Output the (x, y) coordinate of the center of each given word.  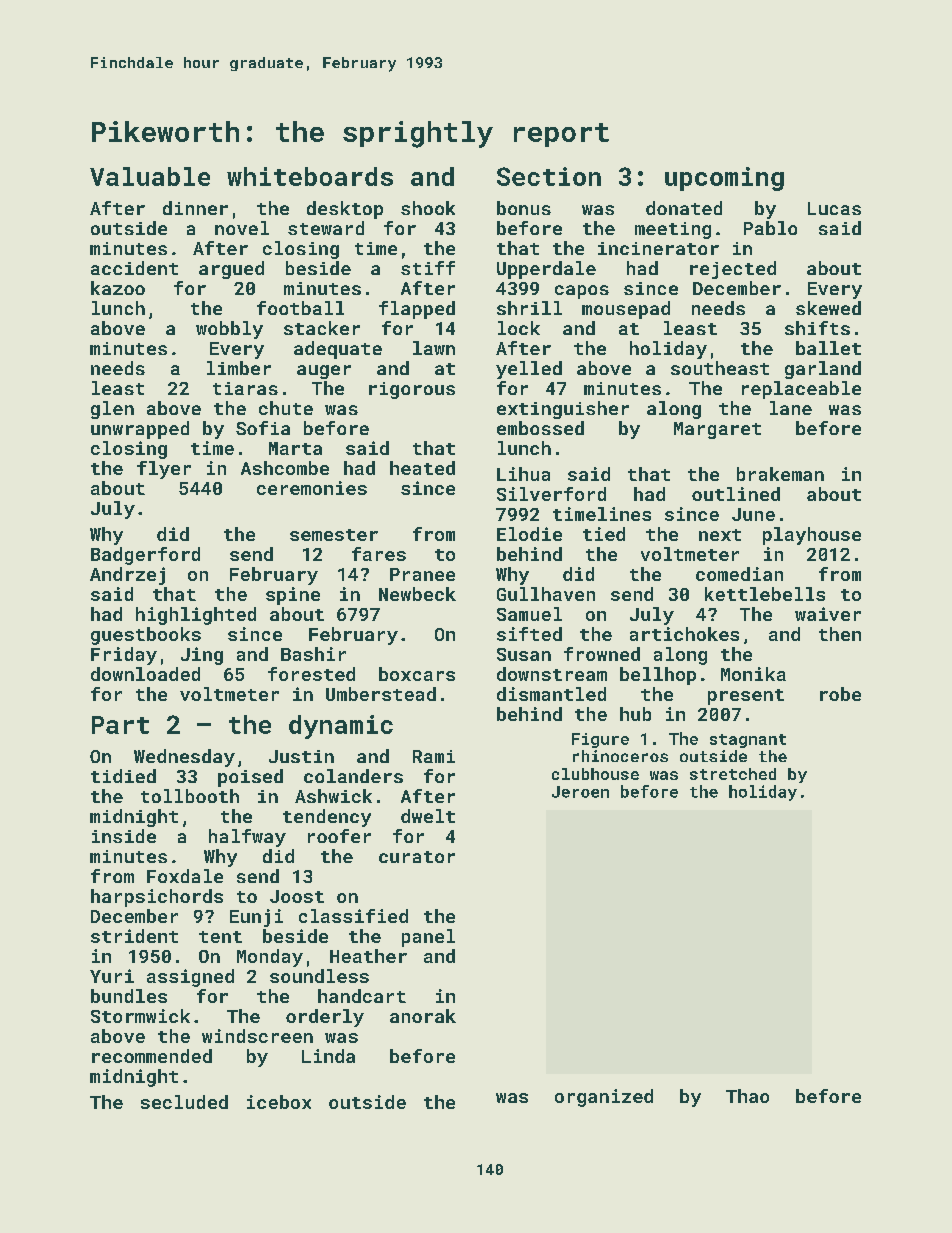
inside (124, 836)
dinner (195, 208)
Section (549, 176)
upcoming (724, 179)
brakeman (780, 474)
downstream (552, 674)
